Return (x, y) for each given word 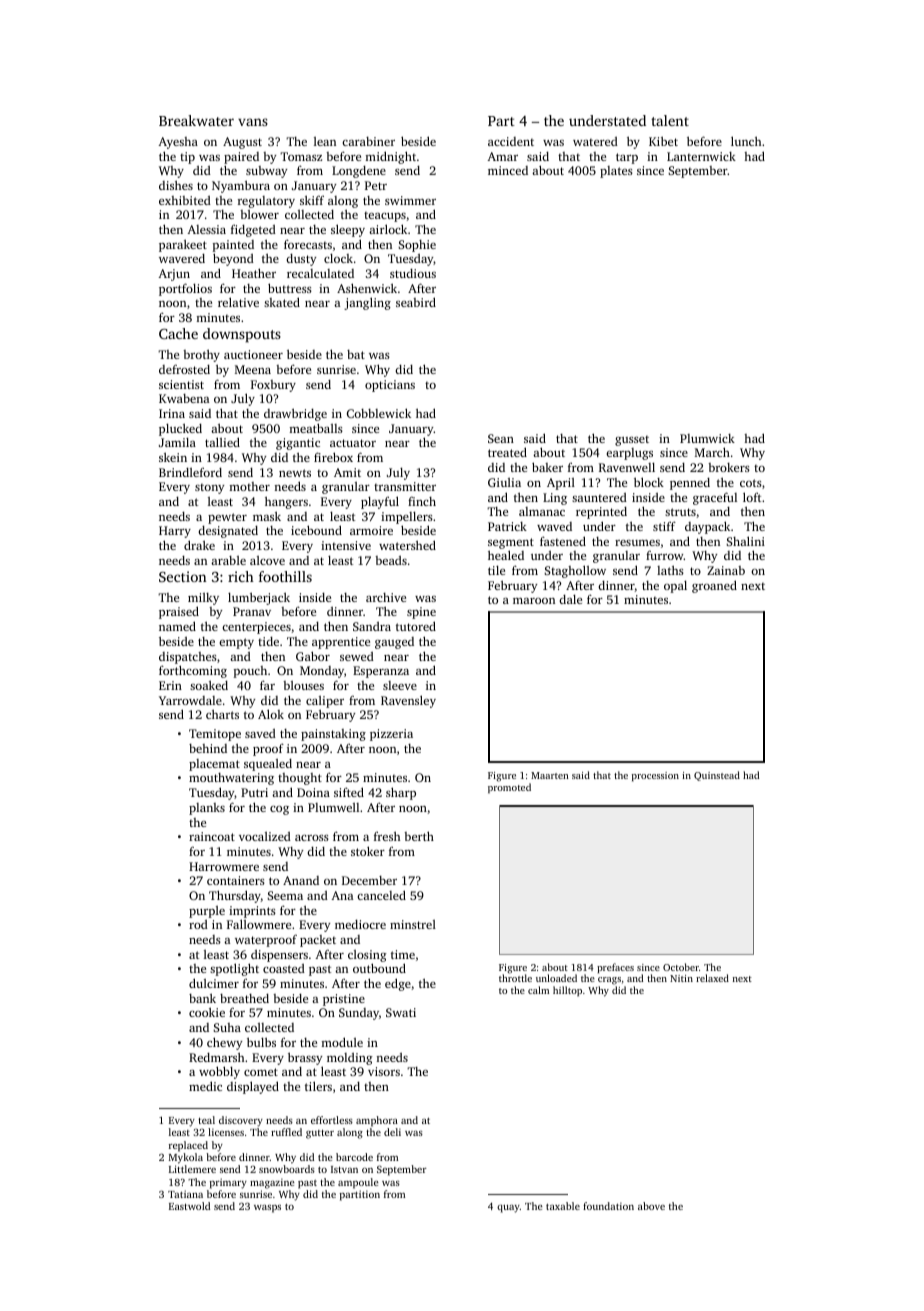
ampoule (358, 1183)
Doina (313, 792)
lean (325, 141)
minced (508, 170)
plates (616, 172)
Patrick (507, 526)
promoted (509, 788)
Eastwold (189, 1206)
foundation (608, 1206)
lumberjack (259, 598)
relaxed (712, 978)
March (712, 452)
